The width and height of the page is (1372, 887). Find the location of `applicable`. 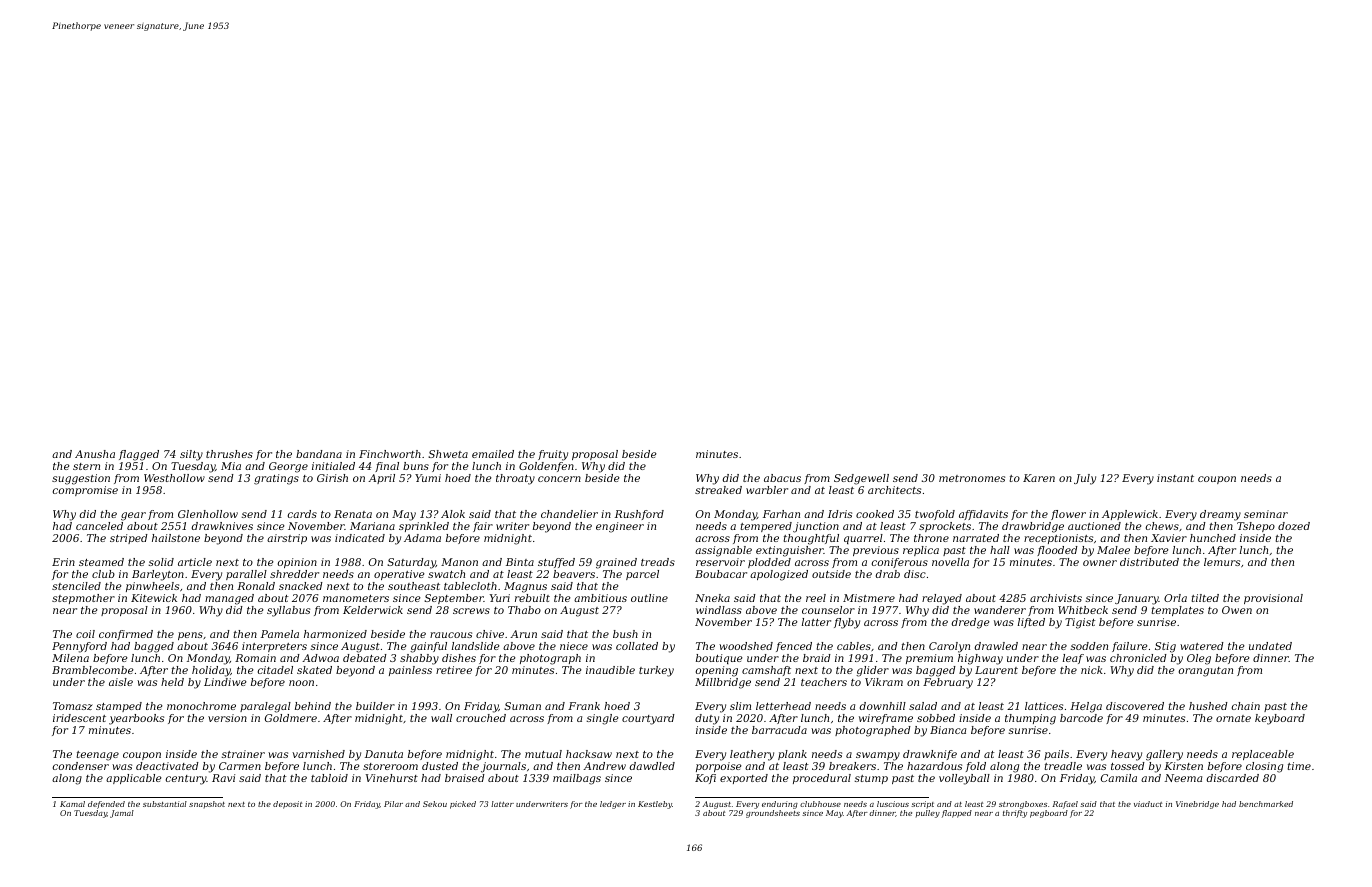

applicable is located at coordinates (134, 779).
